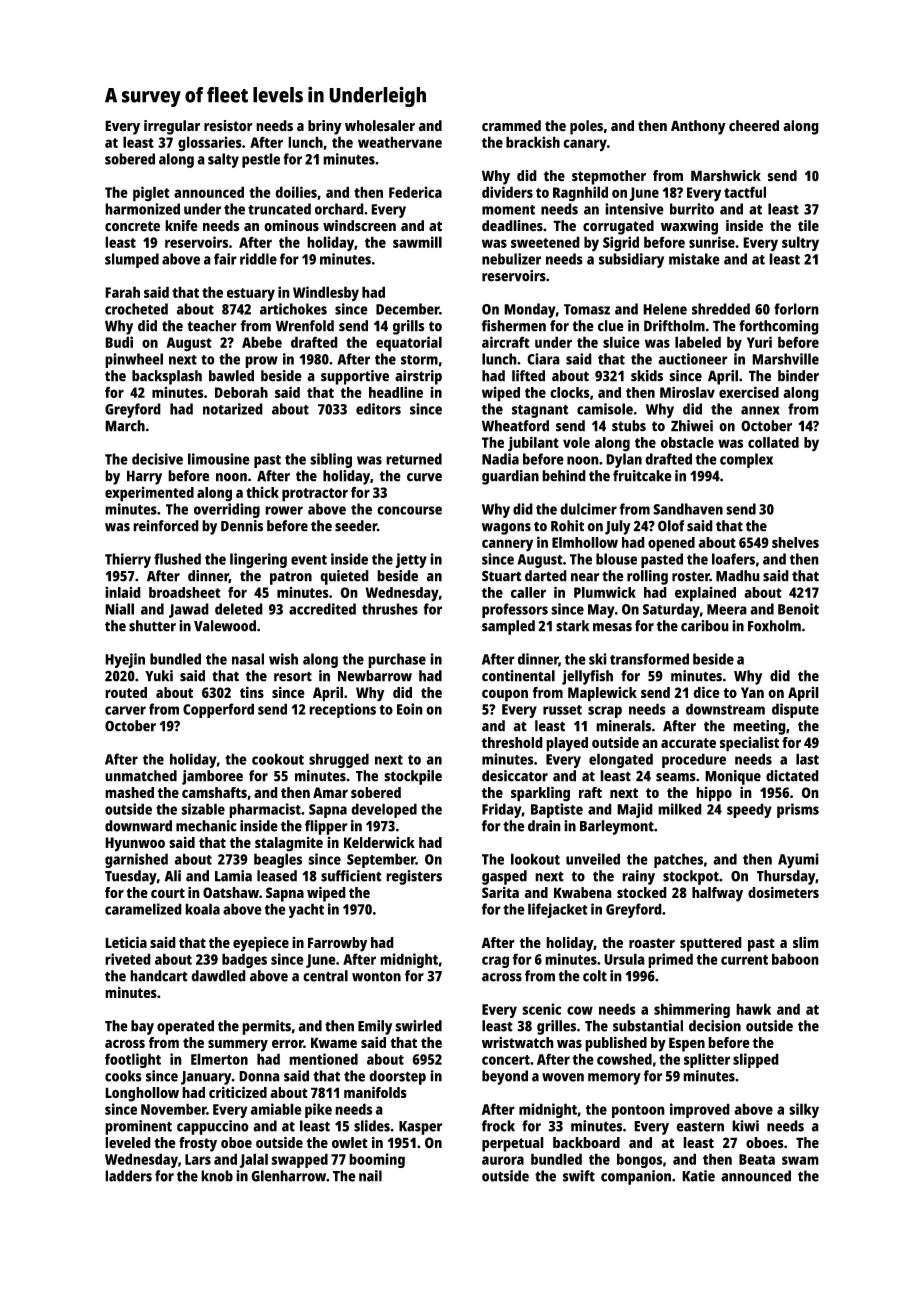  What do you see at coordinates (119, 609) in the image?
I see `Niall` at bounding box center [119, 609].
